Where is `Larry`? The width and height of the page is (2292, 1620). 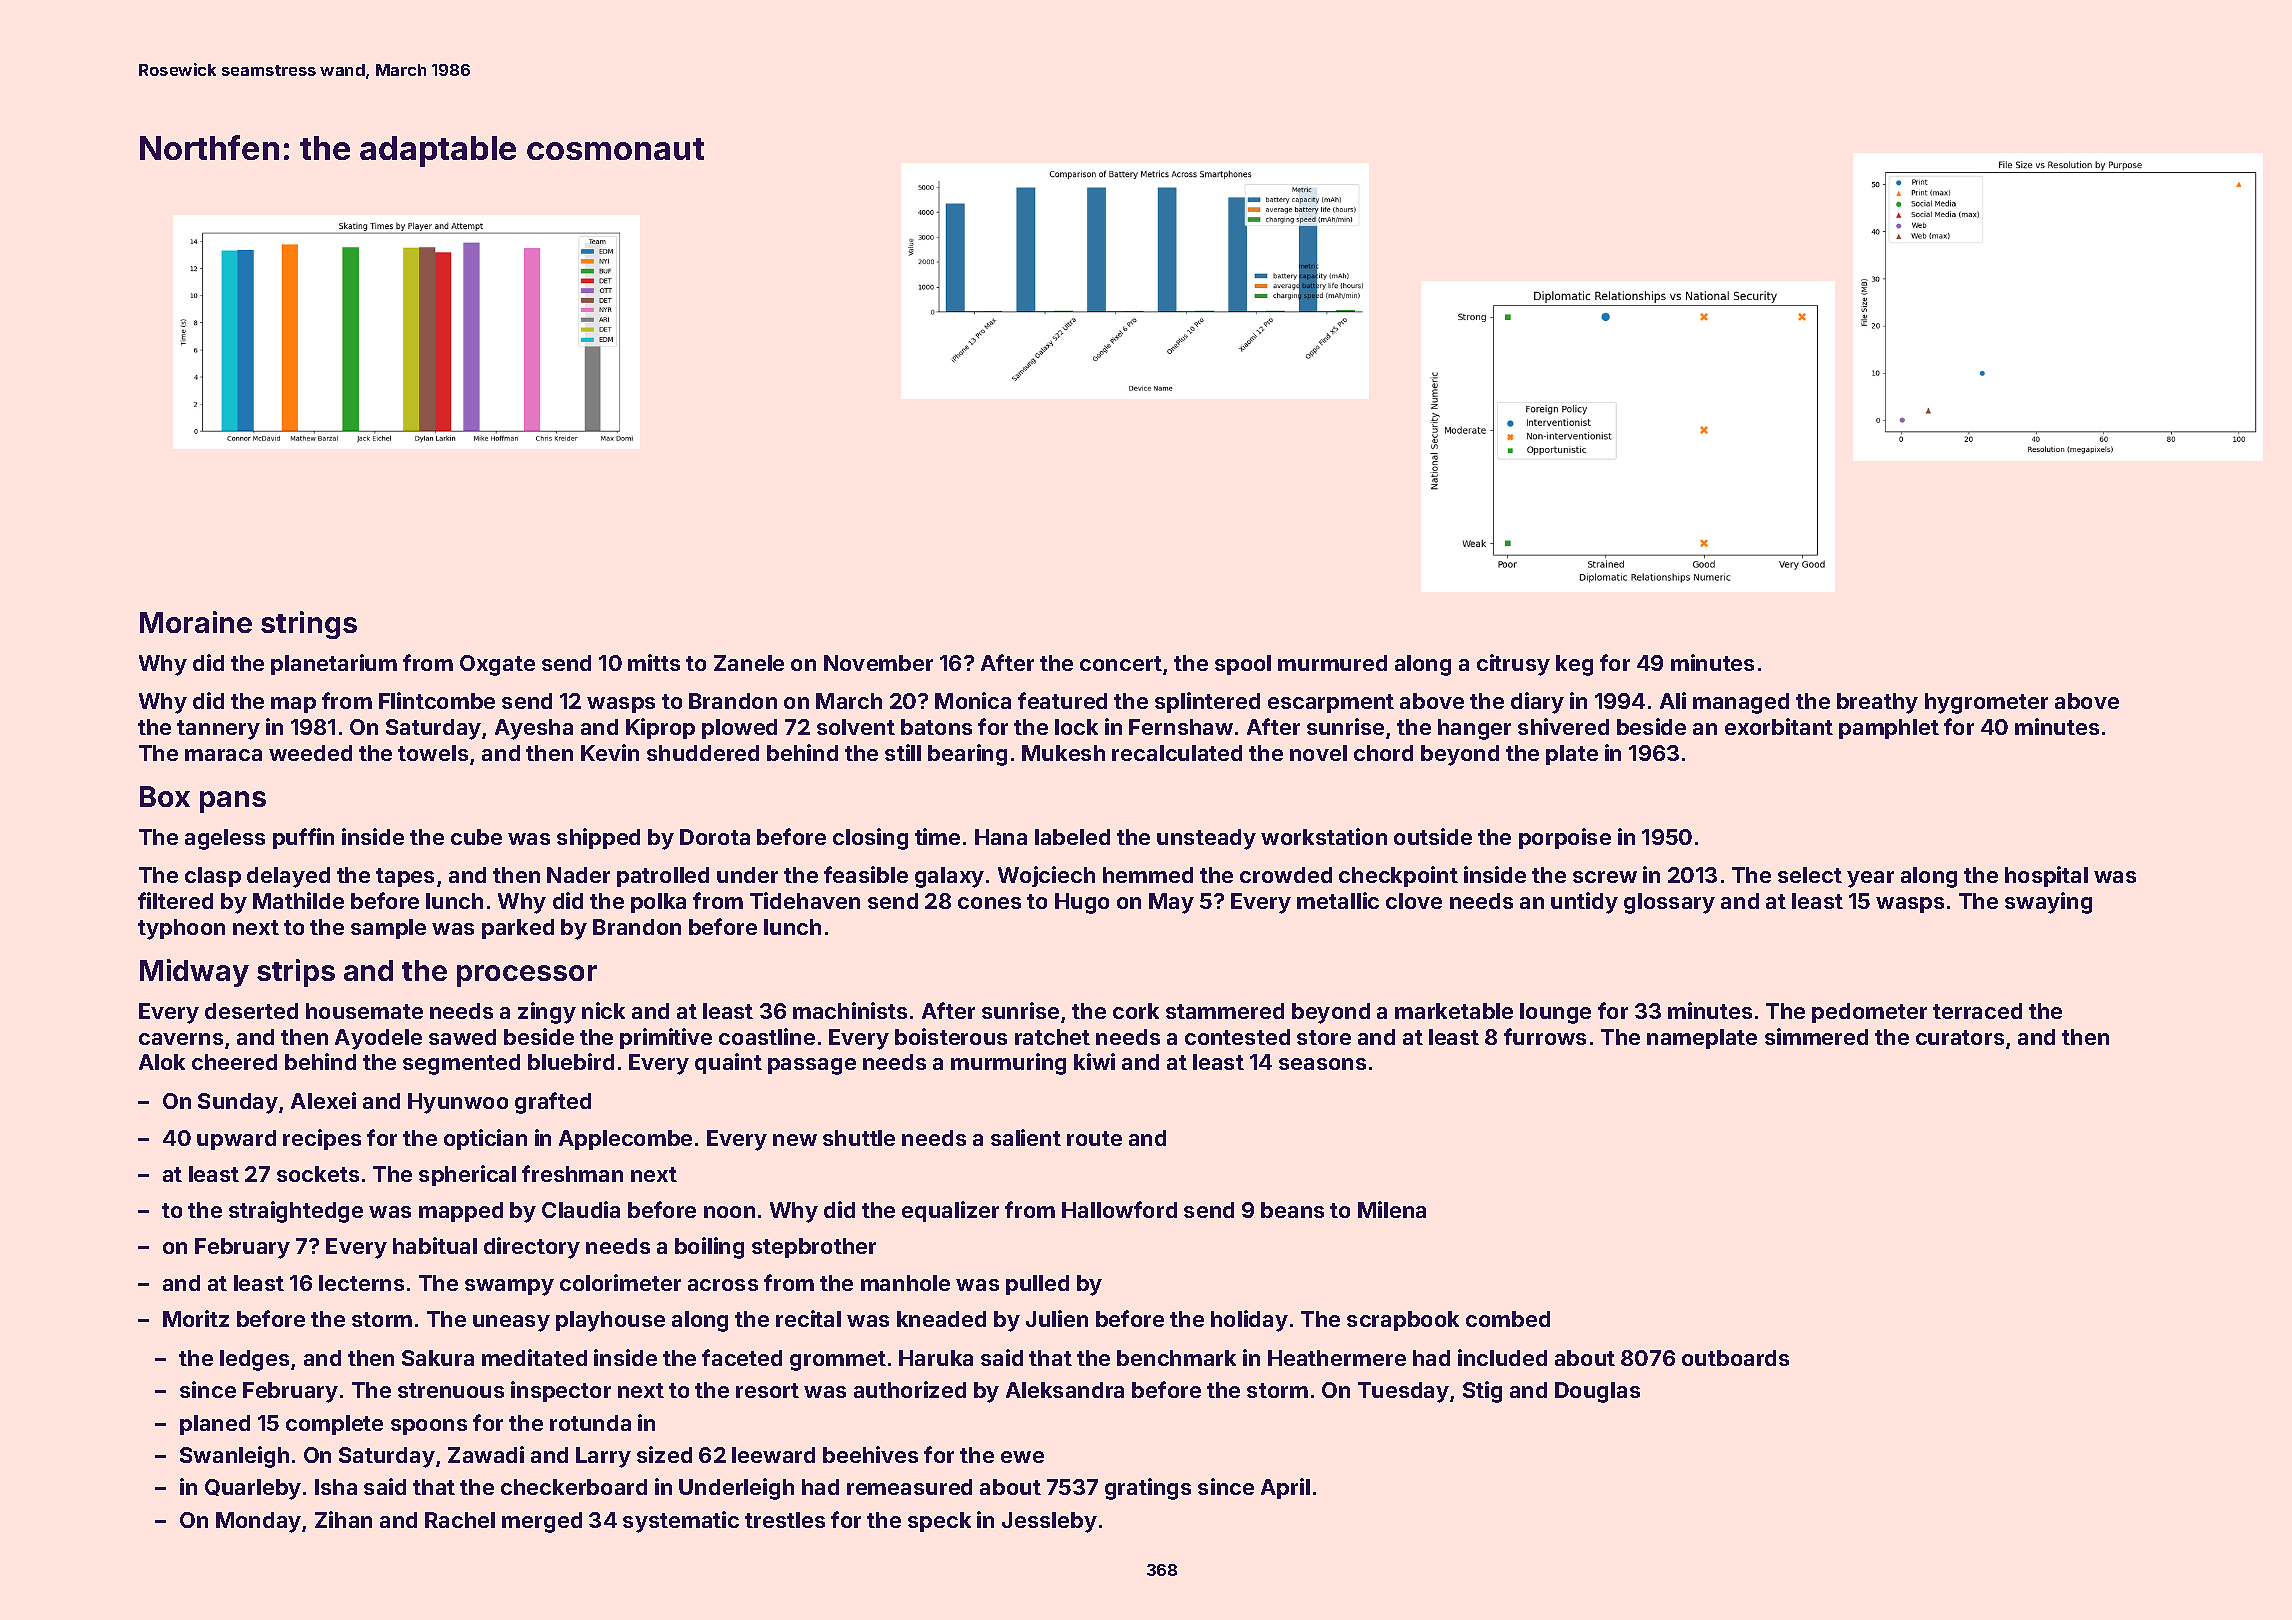 Larry is located at coordinates (603, 1457).
